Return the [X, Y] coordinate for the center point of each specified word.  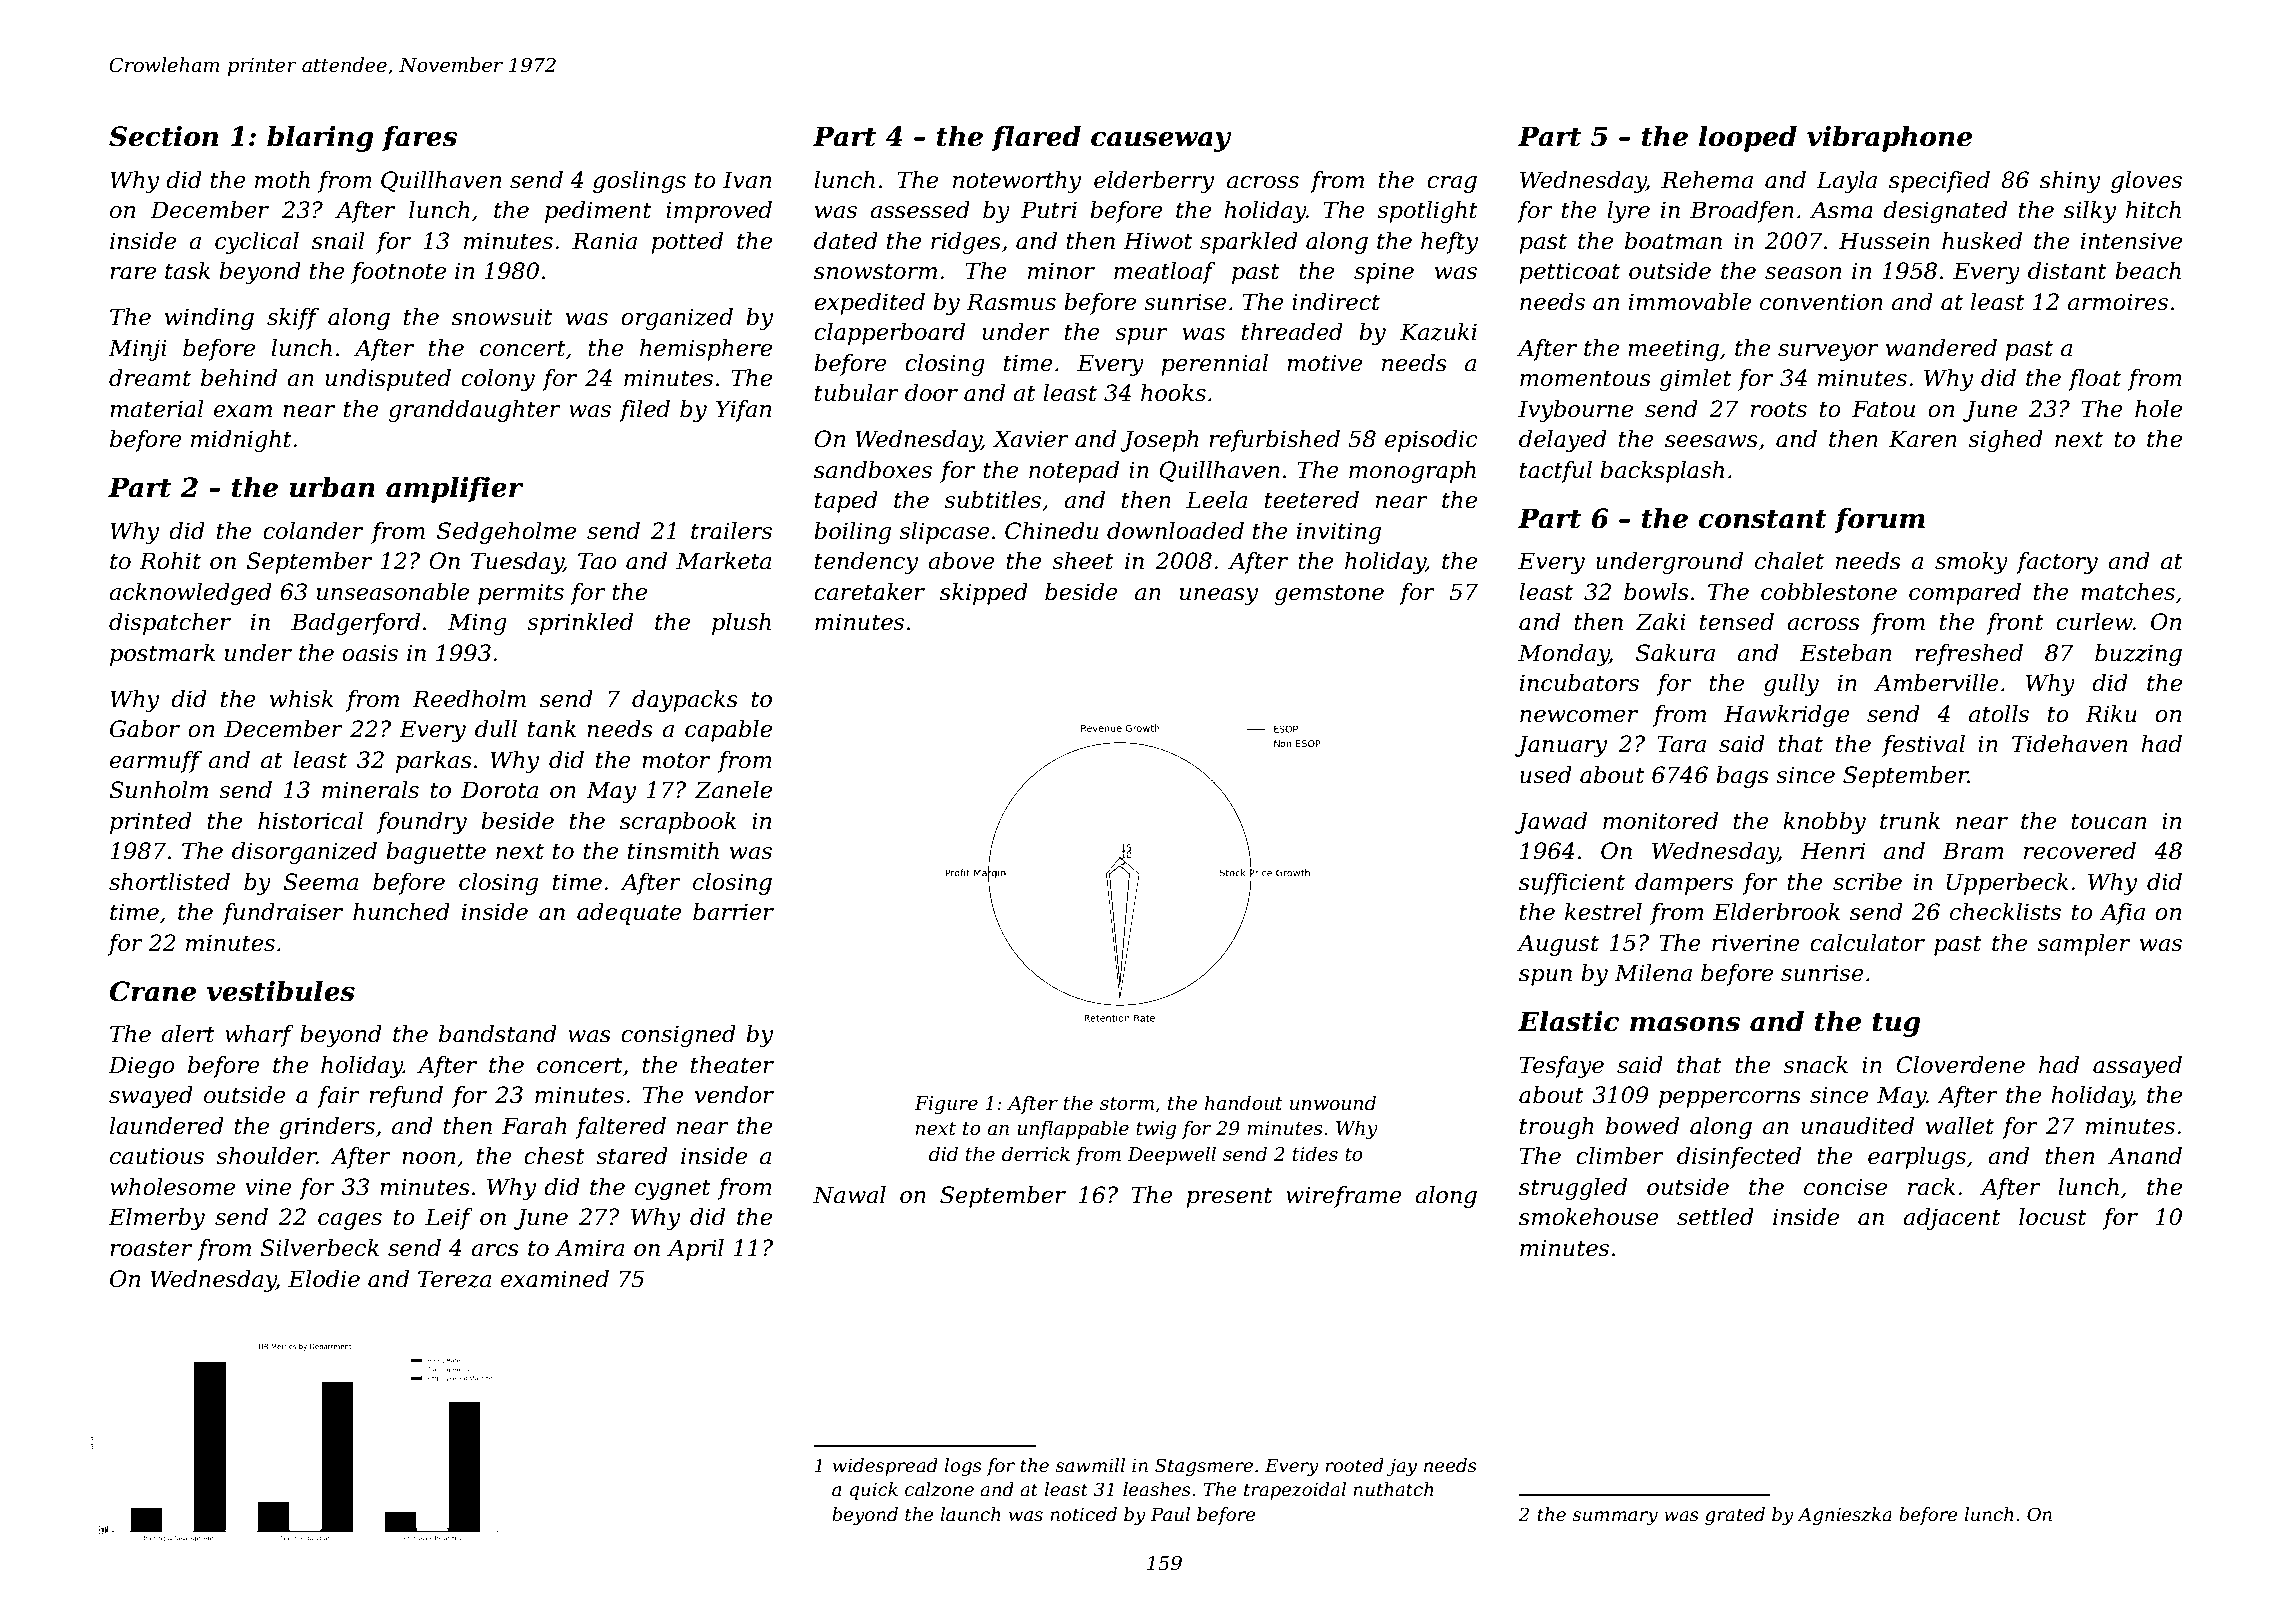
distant [2067, 271]
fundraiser [282, 914]
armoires [2118, 302]
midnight [241, 441]
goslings [639, 182]
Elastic [1568, 1021]
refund [406, 1097]
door [931, 393]
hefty [1449, 243]
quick [874, 1491]
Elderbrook [1776, 912]
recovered [2080, 851]
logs [963, 1467]
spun [1545, 977]
